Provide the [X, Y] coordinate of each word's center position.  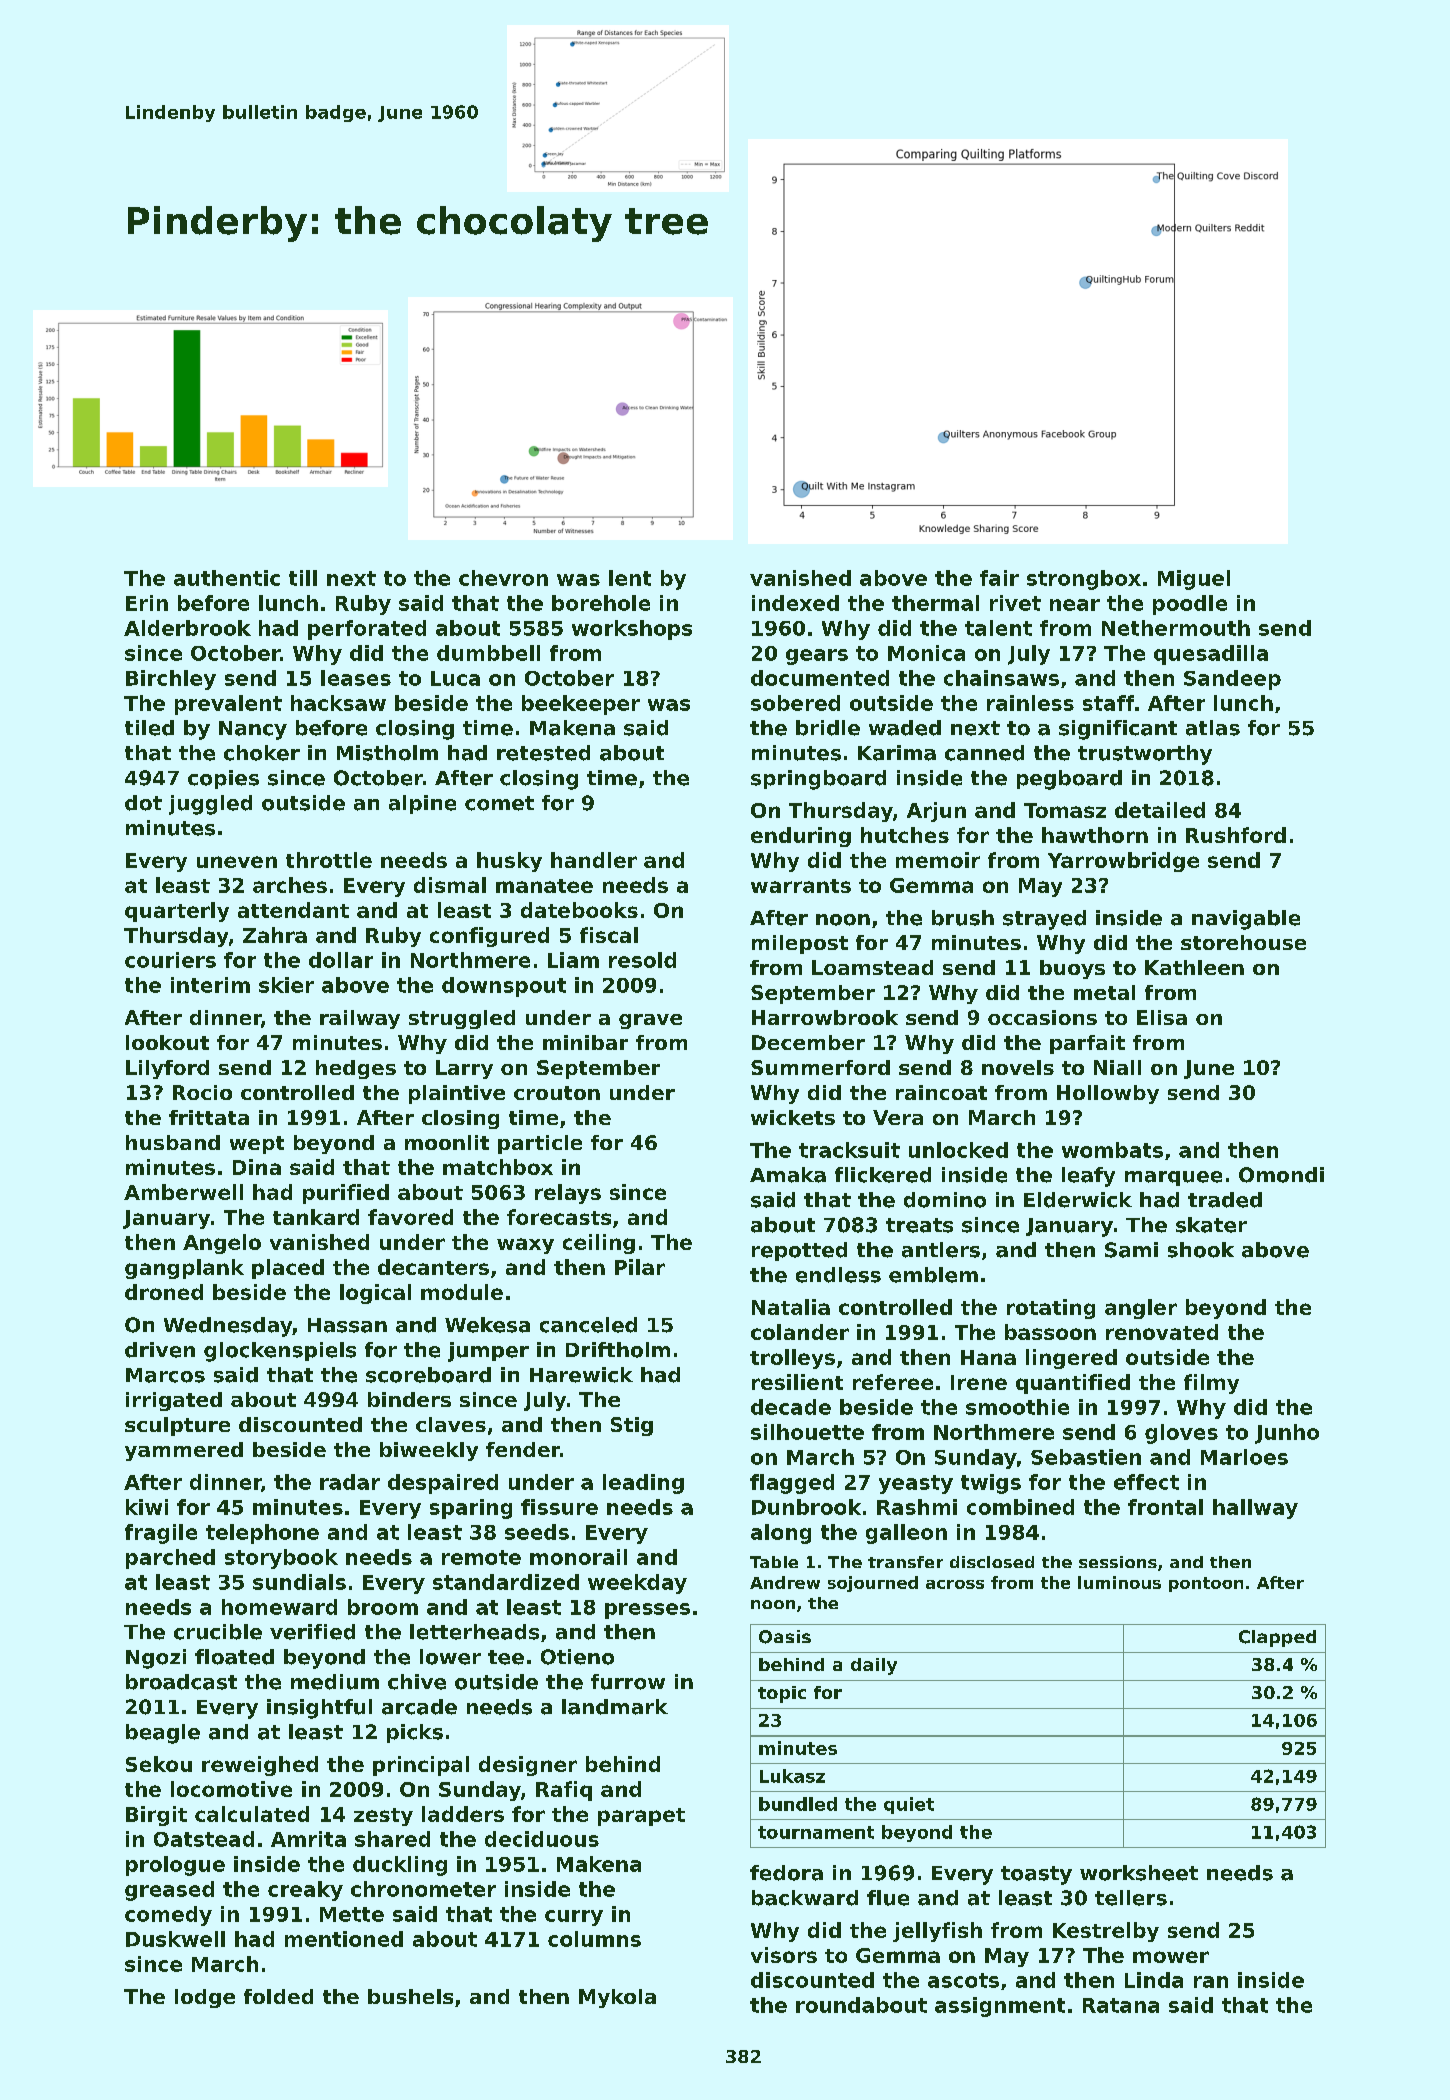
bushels [410, 1996]
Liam [573, 960]
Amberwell [183, 1192]
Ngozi [156, 1659]
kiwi [147, 1507]
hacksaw [338, 703]
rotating [1051, 1309]
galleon [906, 1534]
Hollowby [1108, 1094]
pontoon [1206, 1584]
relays [568, 1194]
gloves [1181, 1434]
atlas [1213, 728]
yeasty [916, 1484]
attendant [293, 910]
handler [594, 860]
